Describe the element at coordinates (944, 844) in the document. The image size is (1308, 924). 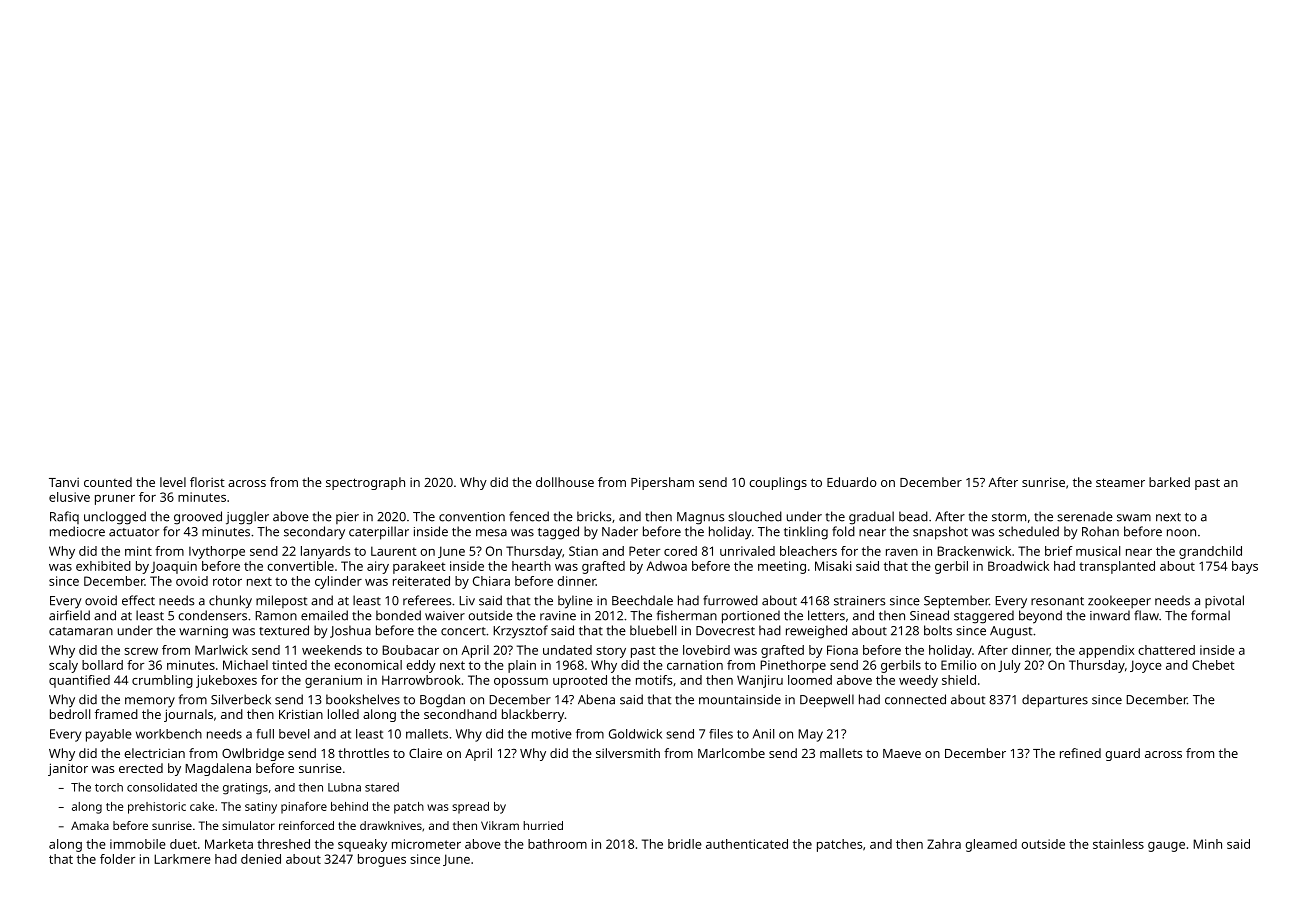
I see `Zahra` at that location.
